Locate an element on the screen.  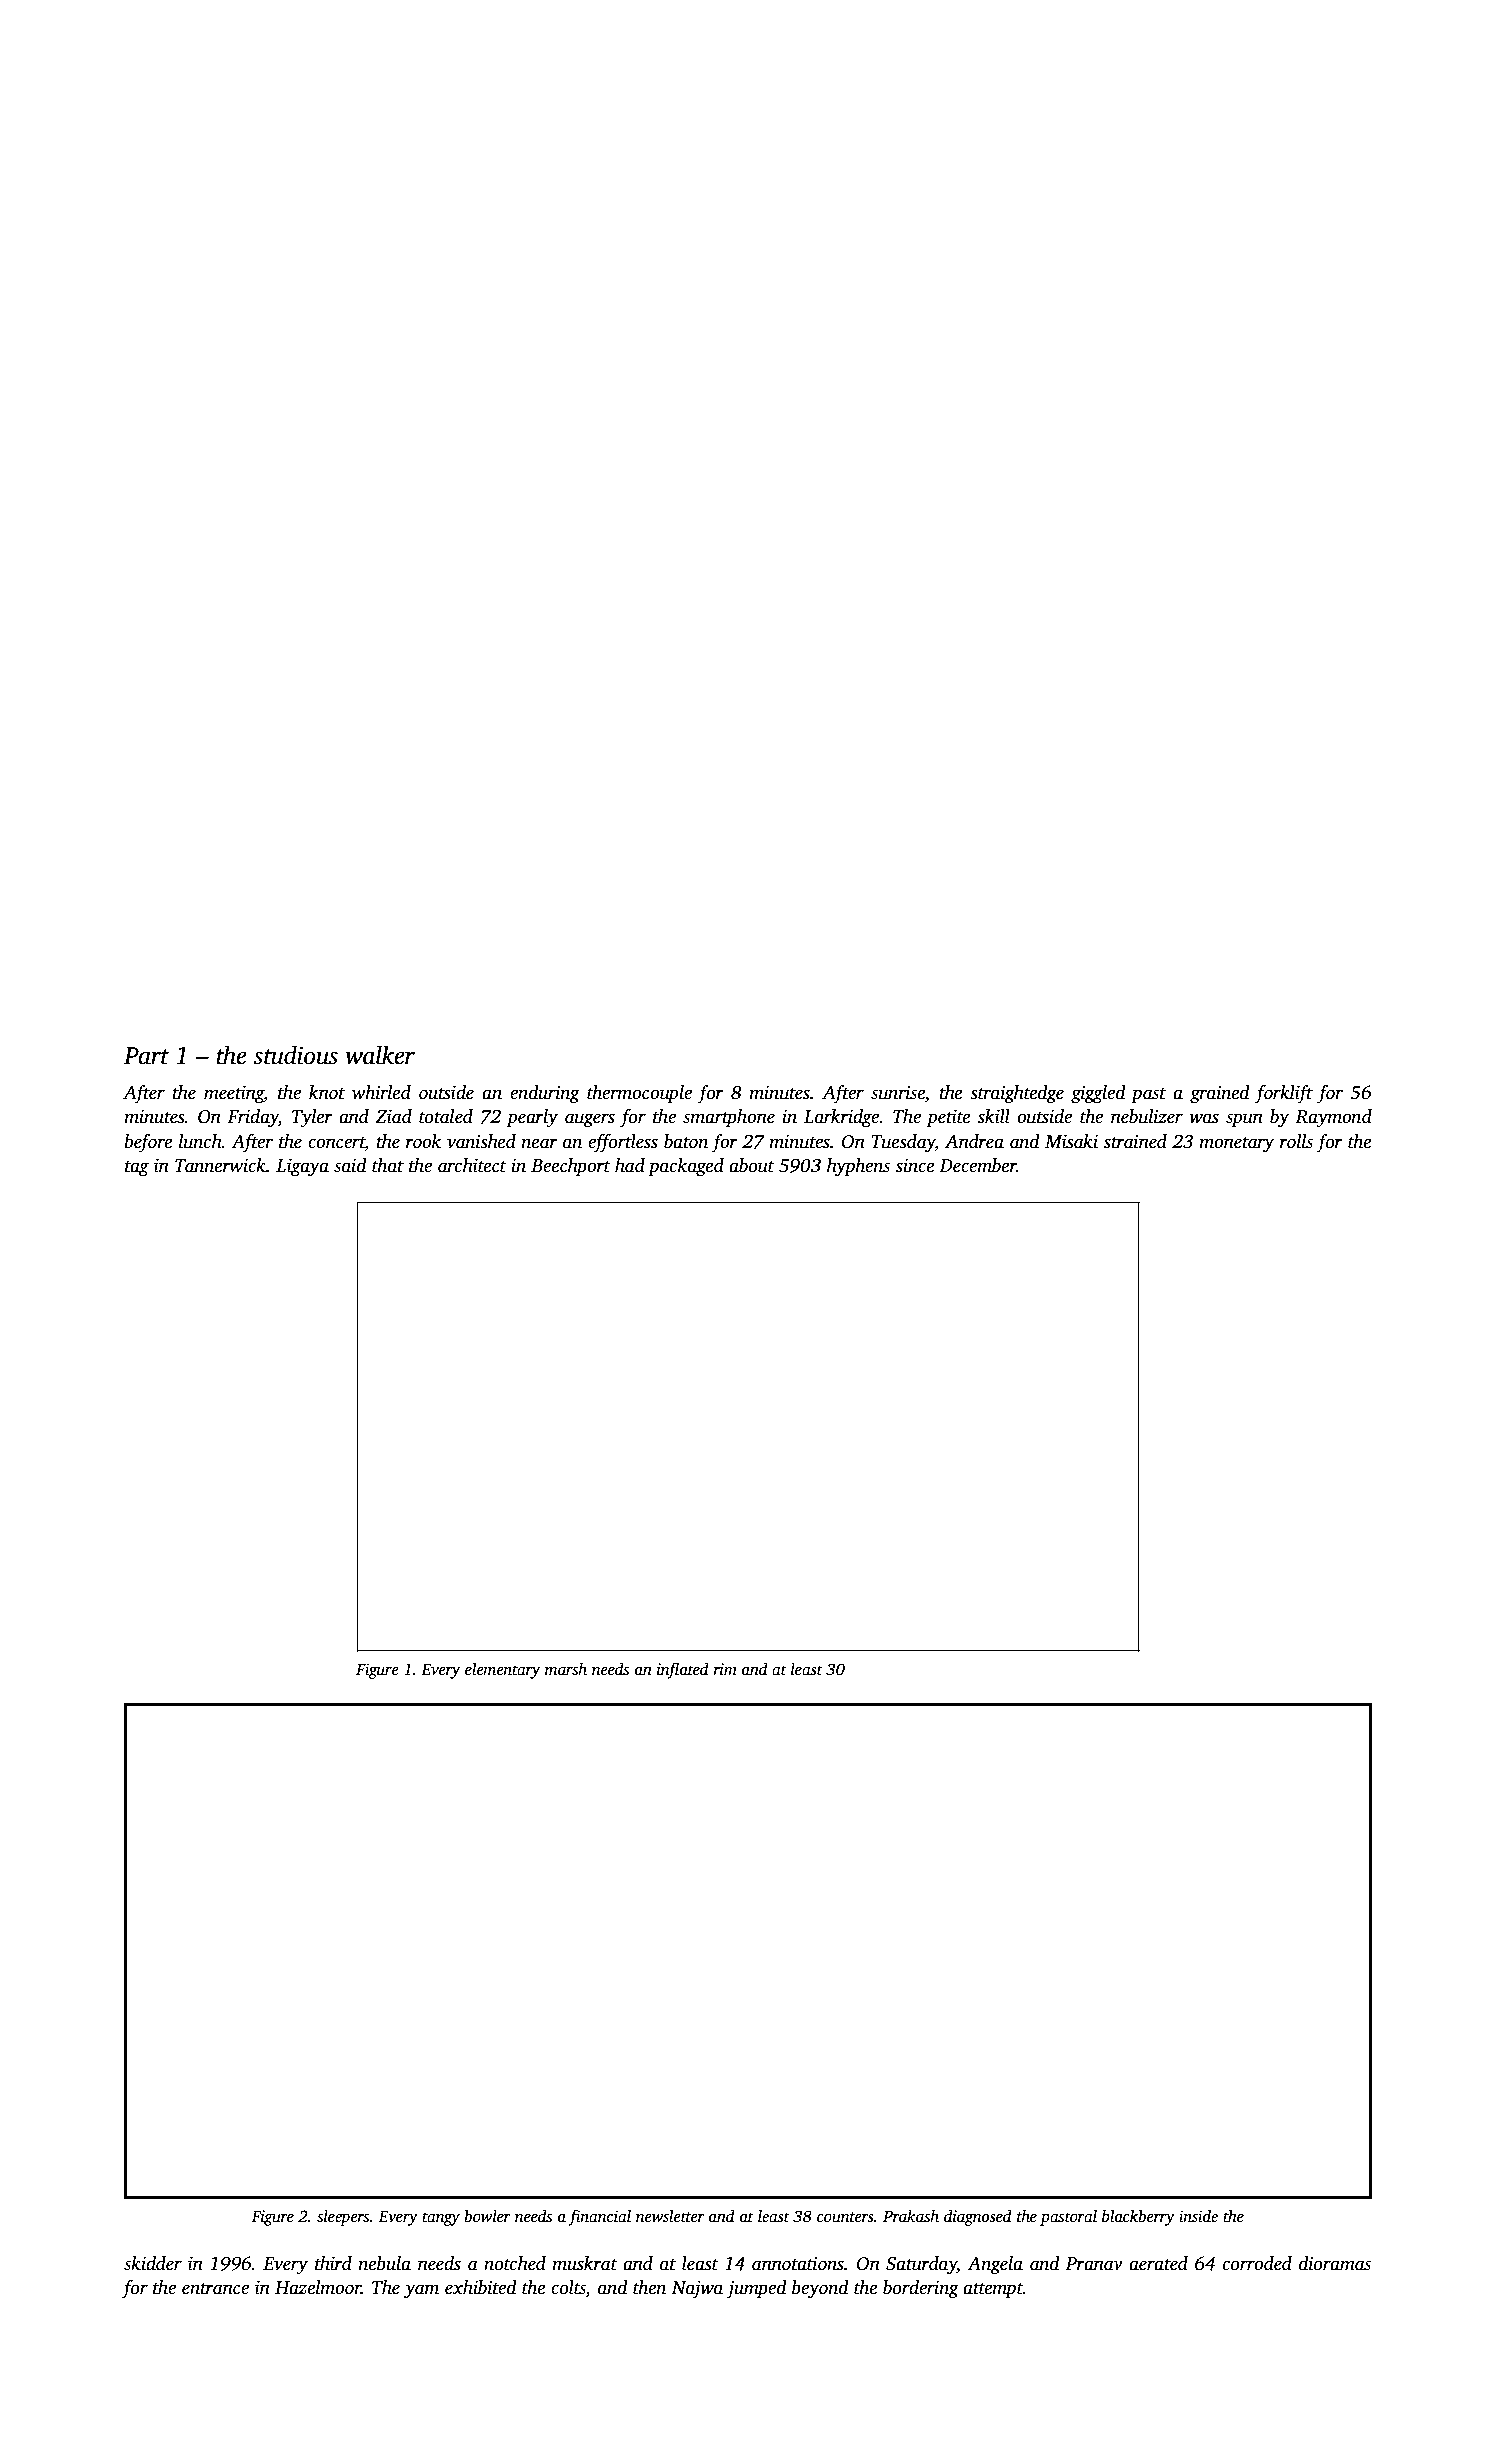
elementary is located at coordinates (502, 1671).
